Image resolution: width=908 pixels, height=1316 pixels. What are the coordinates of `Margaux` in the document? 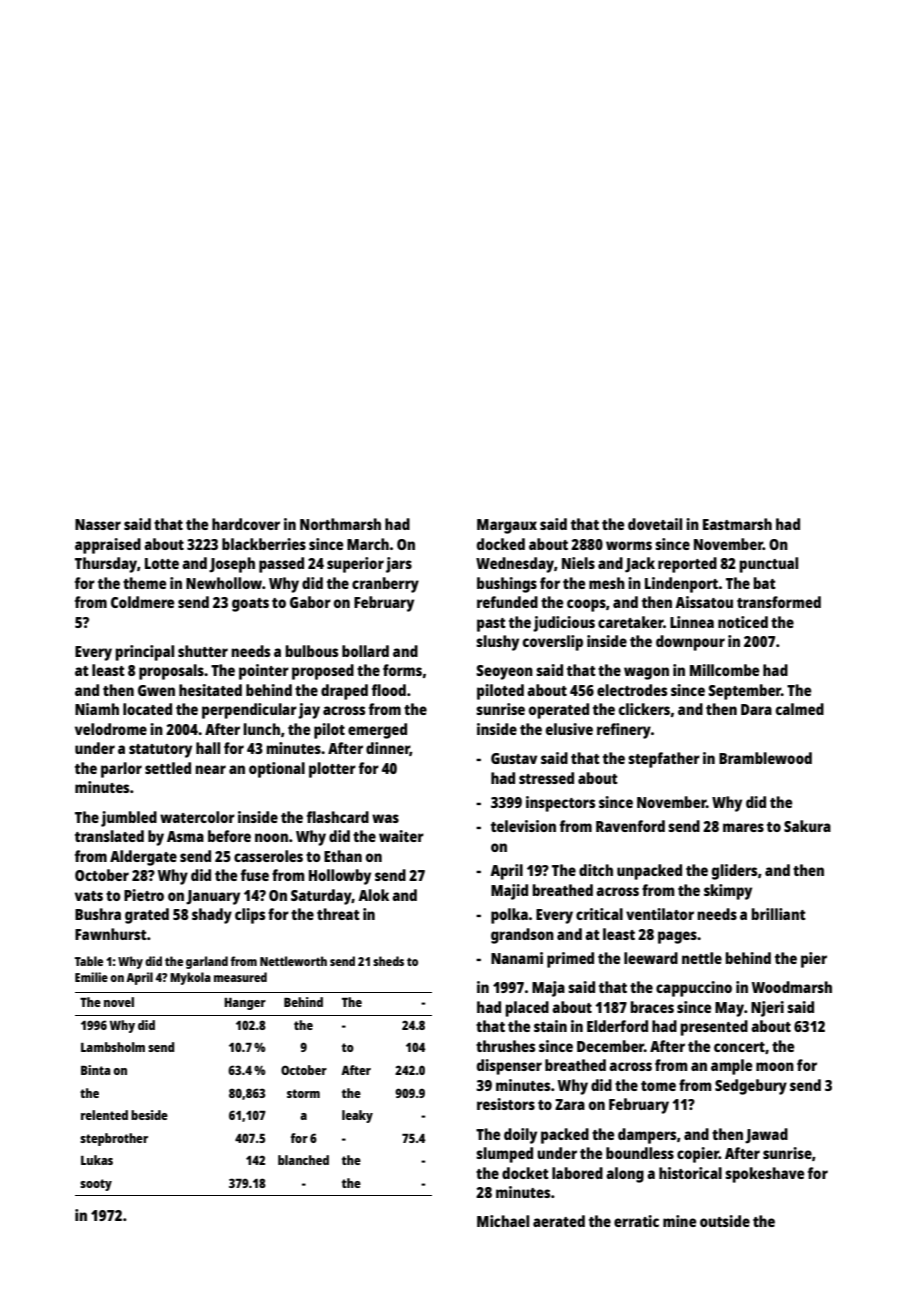 It's located at (507, 526).
